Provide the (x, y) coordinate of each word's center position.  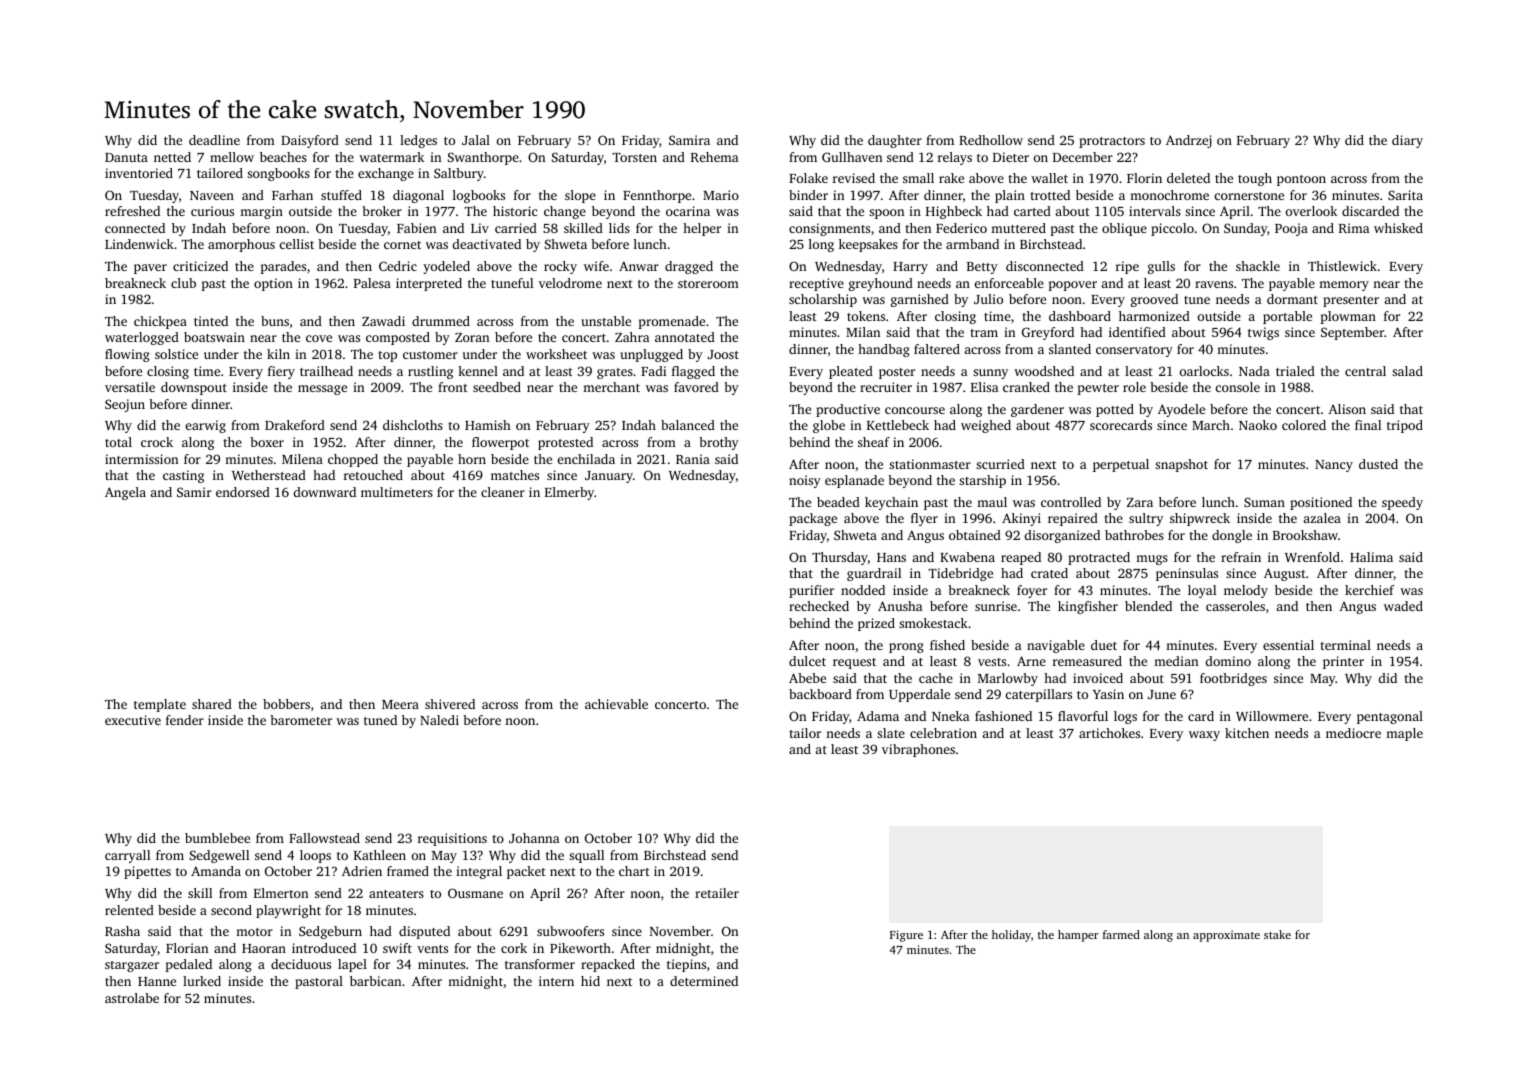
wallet (1049, 178)
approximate (1226, 936)
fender (185, 720)
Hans (891, 557)
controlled (1071, 502)
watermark (391, 157)
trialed (1295, 371)
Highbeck (954, 212)
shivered (450, 704)
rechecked (819, 606)
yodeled (446, 267)
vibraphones (918, 750)
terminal (1345, 645)
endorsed (243, 492)
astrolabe (132, 998)
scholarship (823, 300)
